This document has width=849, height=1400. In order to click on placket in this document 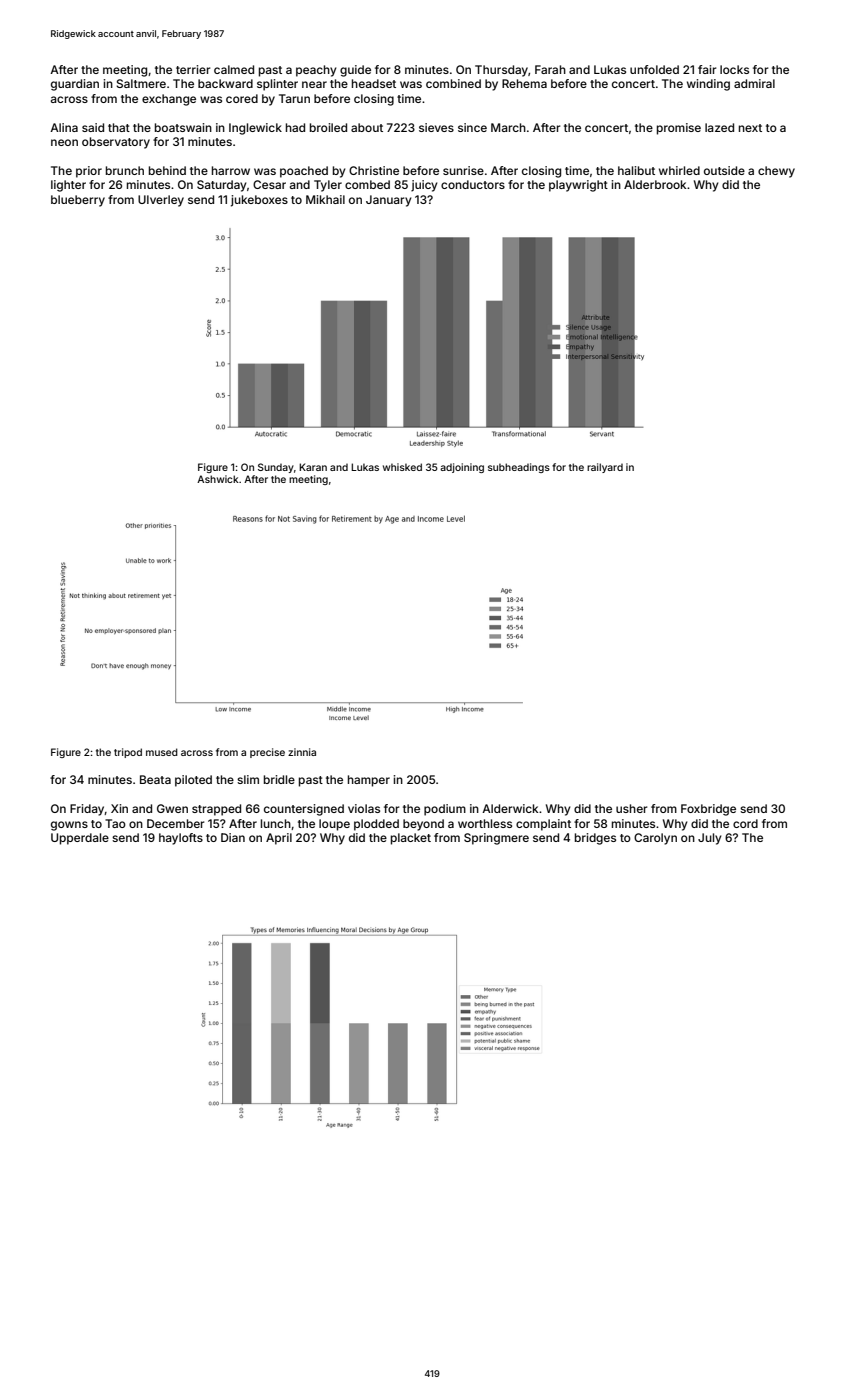, I will do `click(411, 839)`.
